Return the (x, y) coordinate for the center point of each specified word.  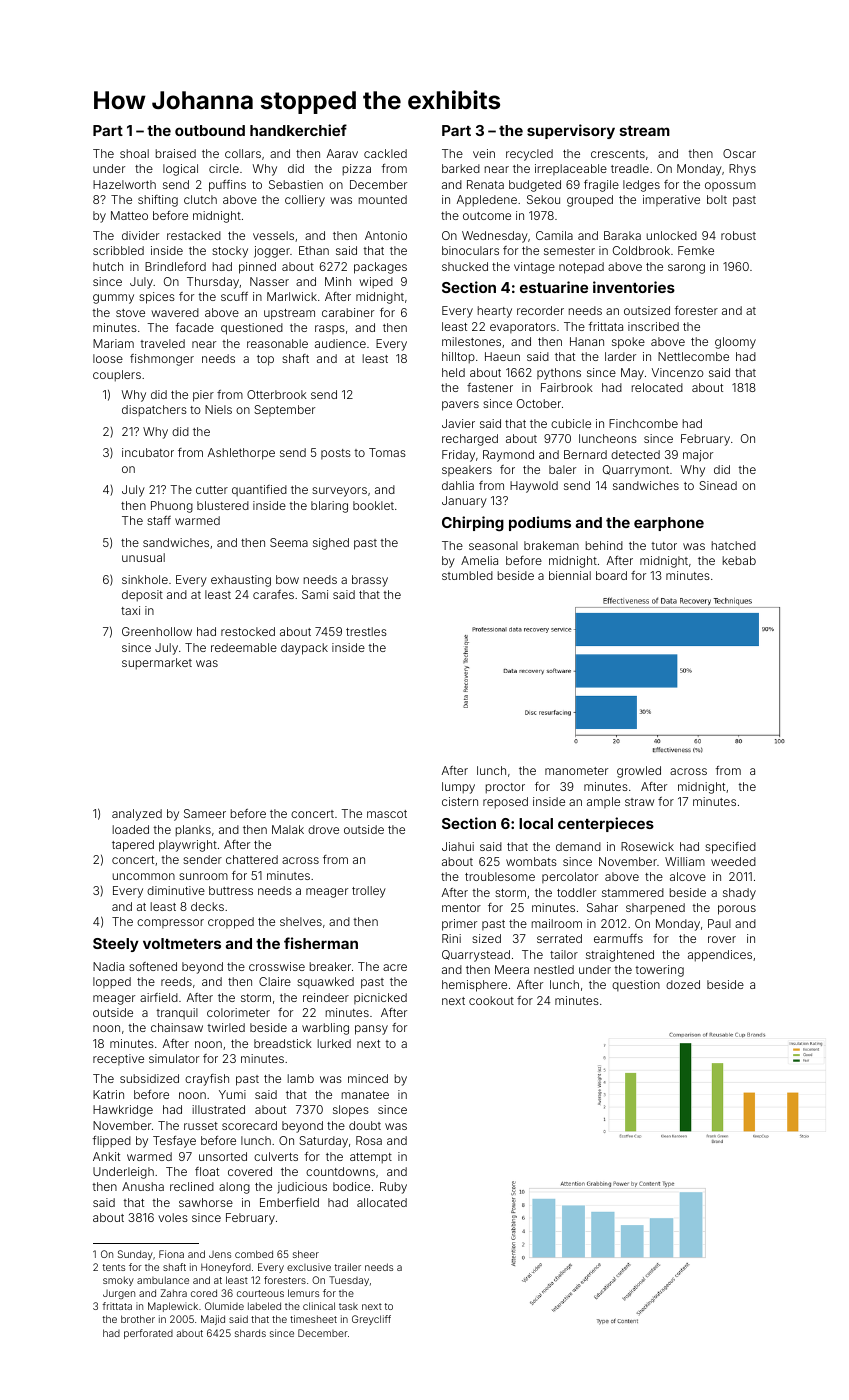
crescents (618, 154)
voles (173, 1217)
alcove (688, 876)
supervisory (571, 131)
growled (639, 772)
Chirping (473, 523)
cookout (491, 1000)
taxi (130, 610)
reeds (176, 981)
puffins (227, 186)
